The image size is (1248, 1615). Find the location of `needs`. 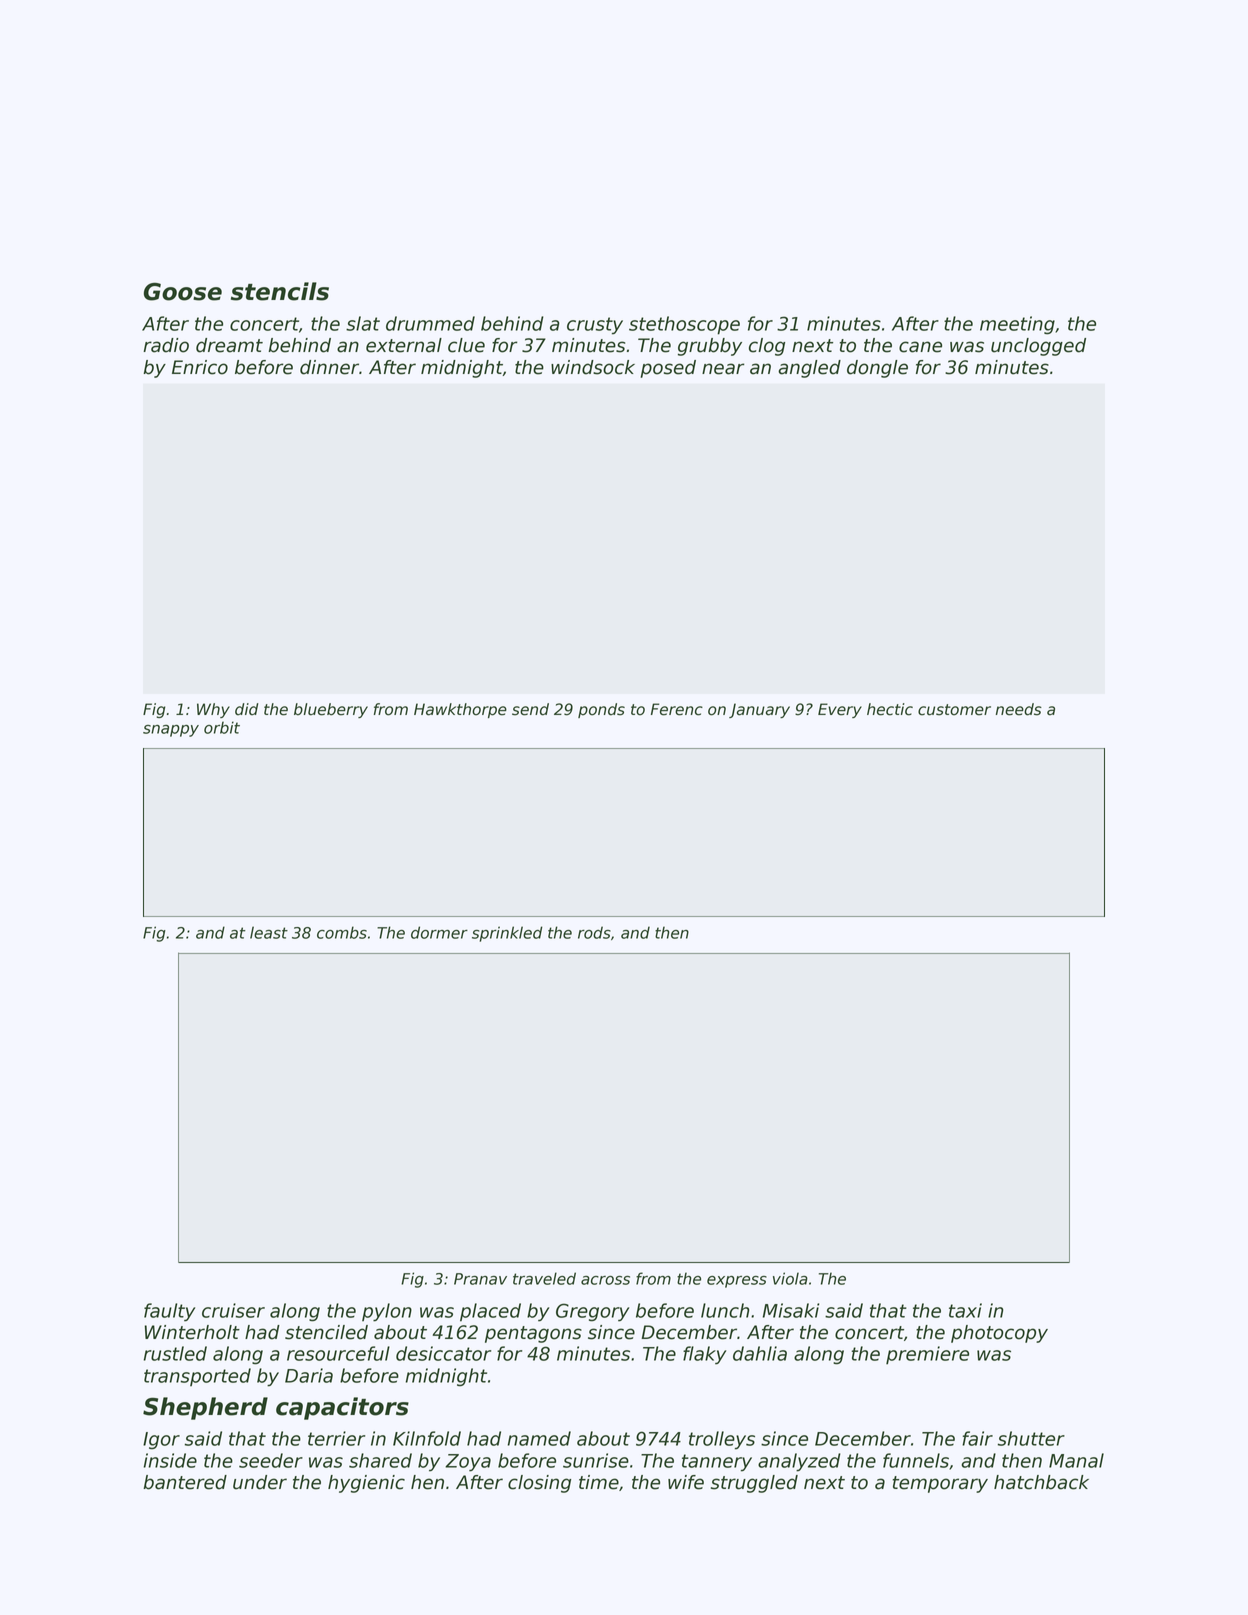

needs is located at coordinates (1019, 709).
